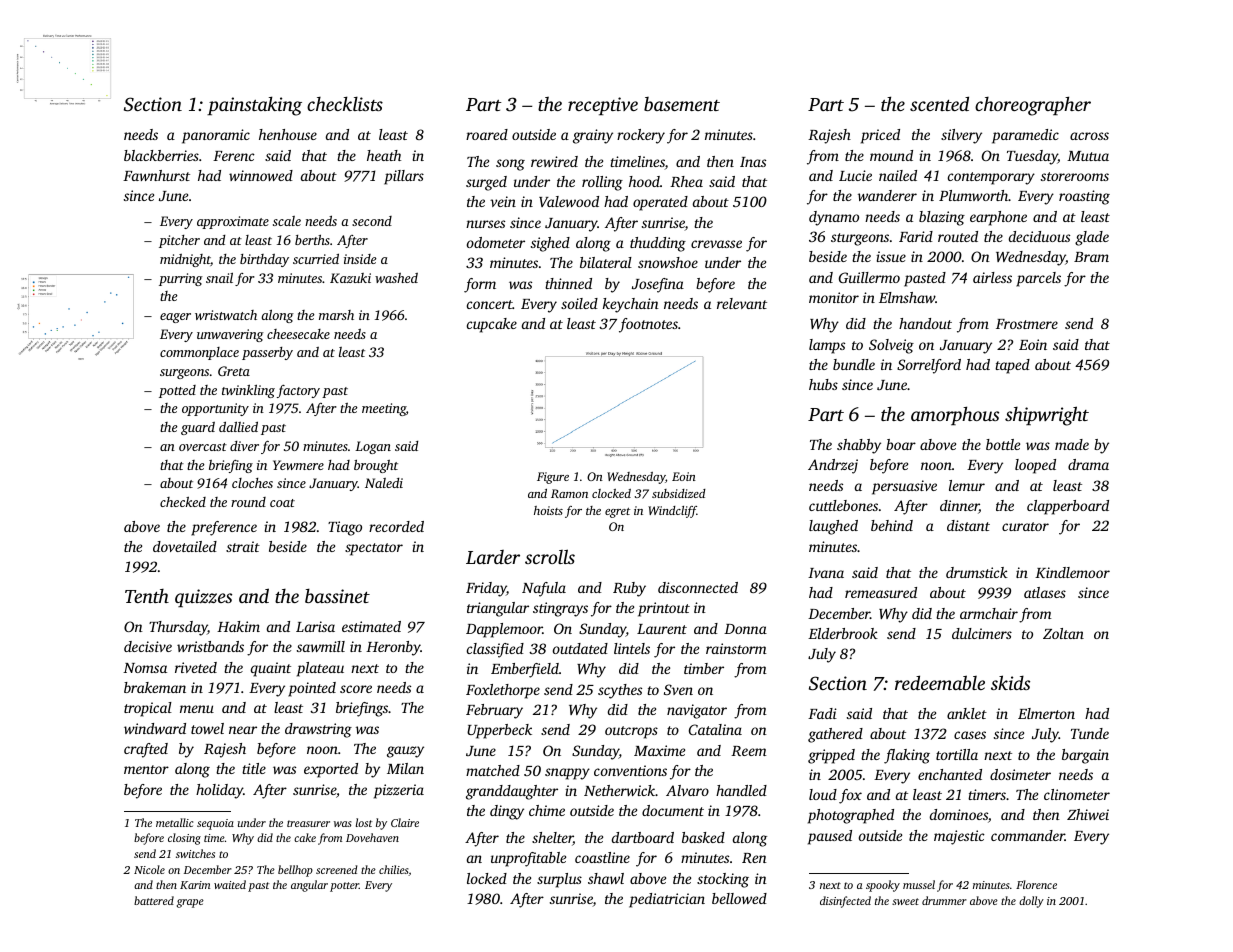  What do you see at coordinates (1089, 136) in the screenshot?
I see `across` at bounding box center [1089, 136].
